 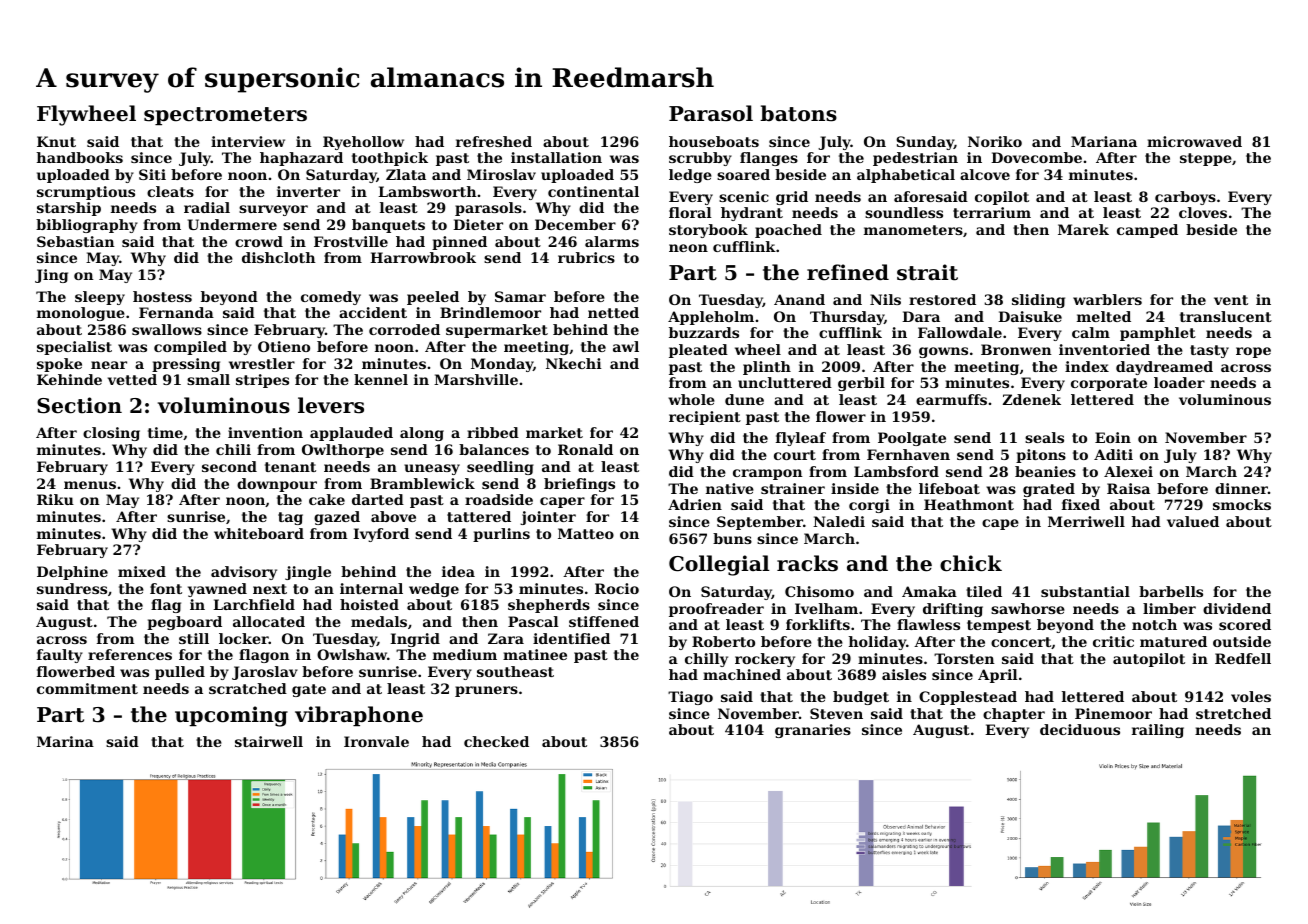 What do you see at coordinates (798, 113) in the page?
I see `batons` at bounding box center [798, 113].
